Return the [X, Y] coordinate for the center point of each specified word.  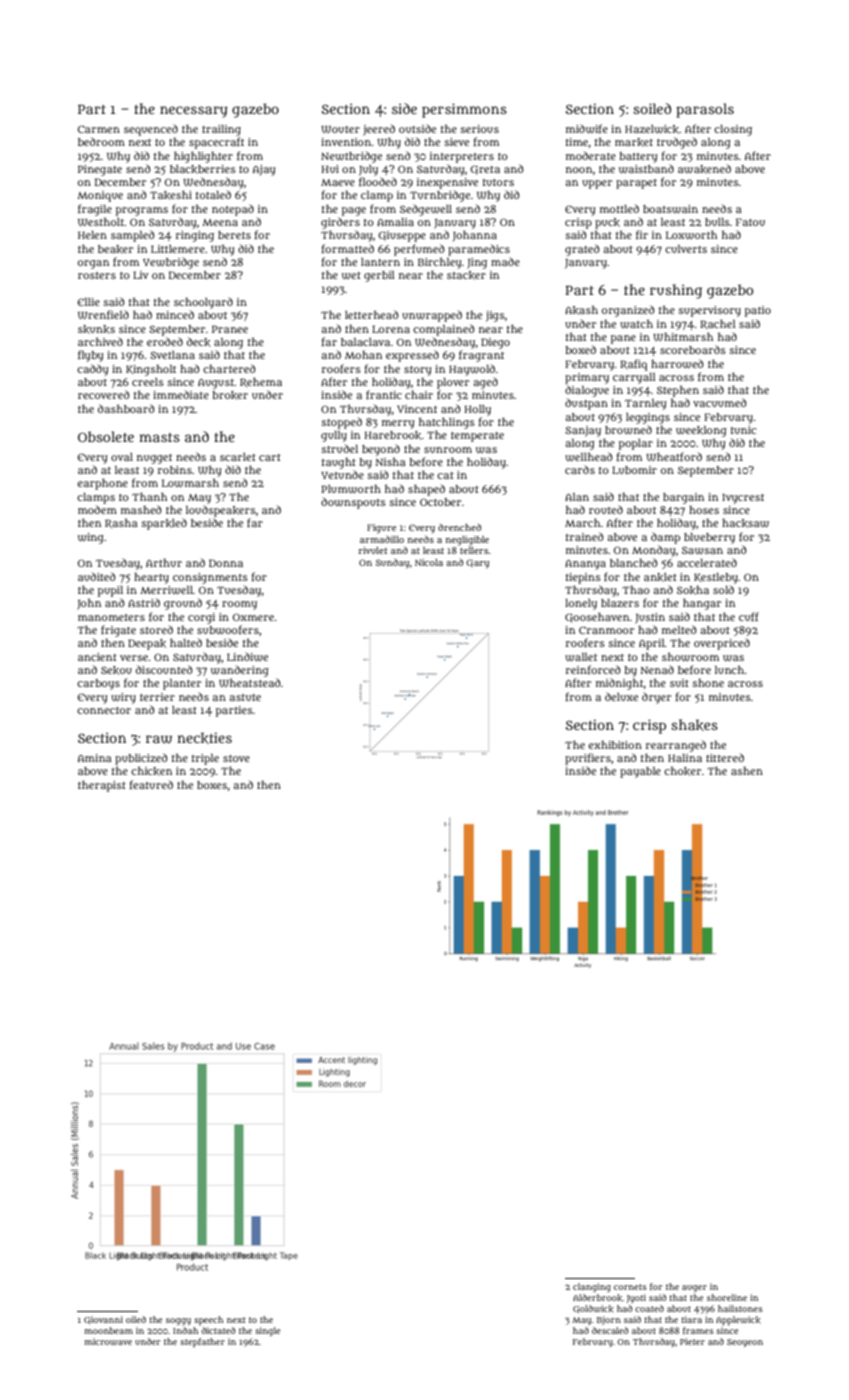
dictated [218, 1330]
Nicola [429, 562]
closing [733, 130]
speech [209, 1320]
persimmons [464, 110]
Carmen [99, 129]
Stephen [678, 391]
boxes [212, 785]
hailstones [740, 1308]
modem [97, 510]
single [268, 1331]
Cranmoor [606, 630]
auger [694, 1288]
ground [183, 604]
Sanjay [583, 431]
